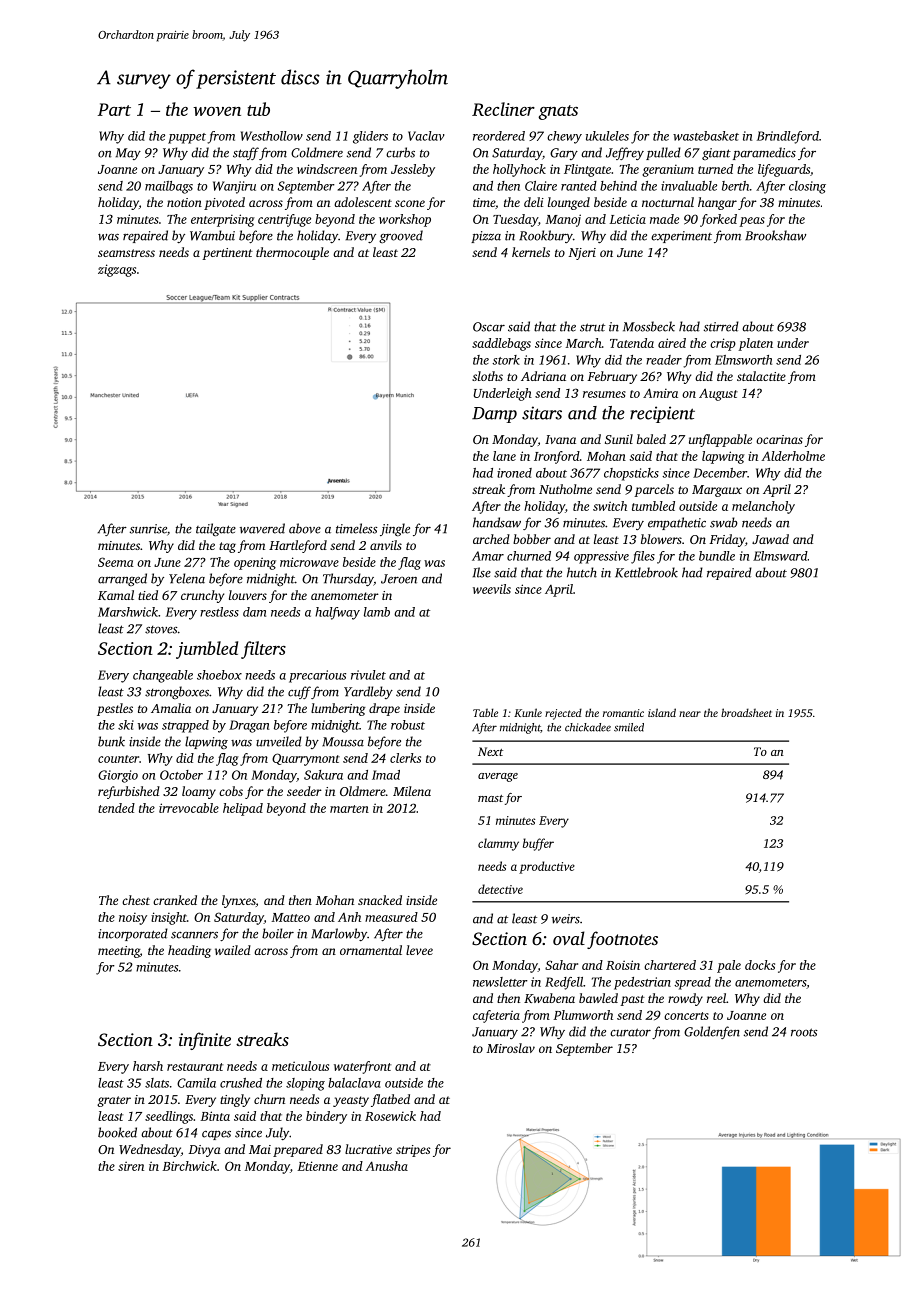 Image resolution: width=924 pixels, height=1308 pixels. Describe the element at coordinates (114, 109) in the screenshot. I see `Part` at that location.
